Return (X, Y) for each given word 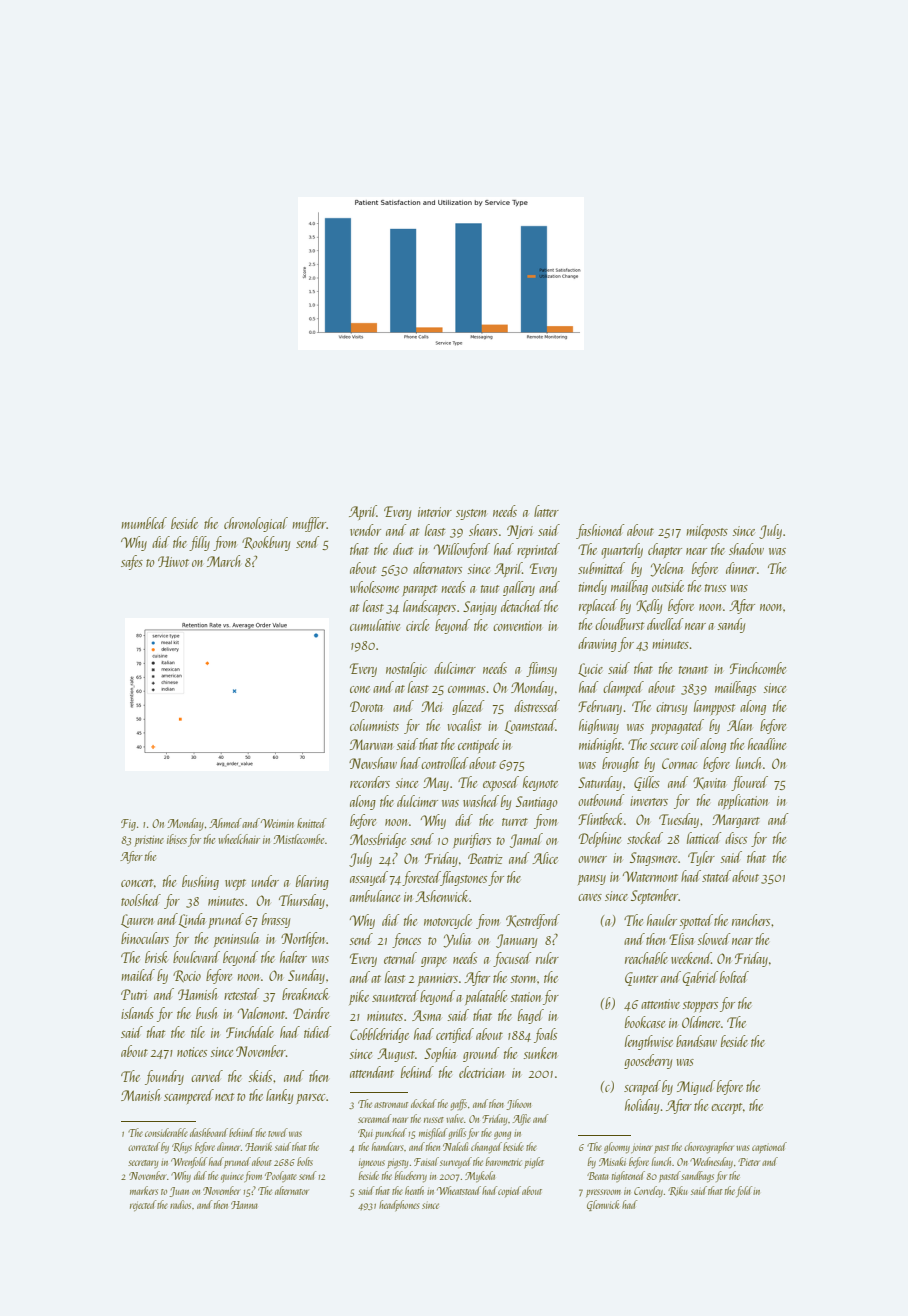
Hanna (244, 1205)
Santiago (537, 803)
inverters (649, 801)
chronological (256, 524)
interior (435, 512)
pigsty (398, 1163)
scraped (642, 1087)
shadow (746, 549)
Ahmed (225, 823)
